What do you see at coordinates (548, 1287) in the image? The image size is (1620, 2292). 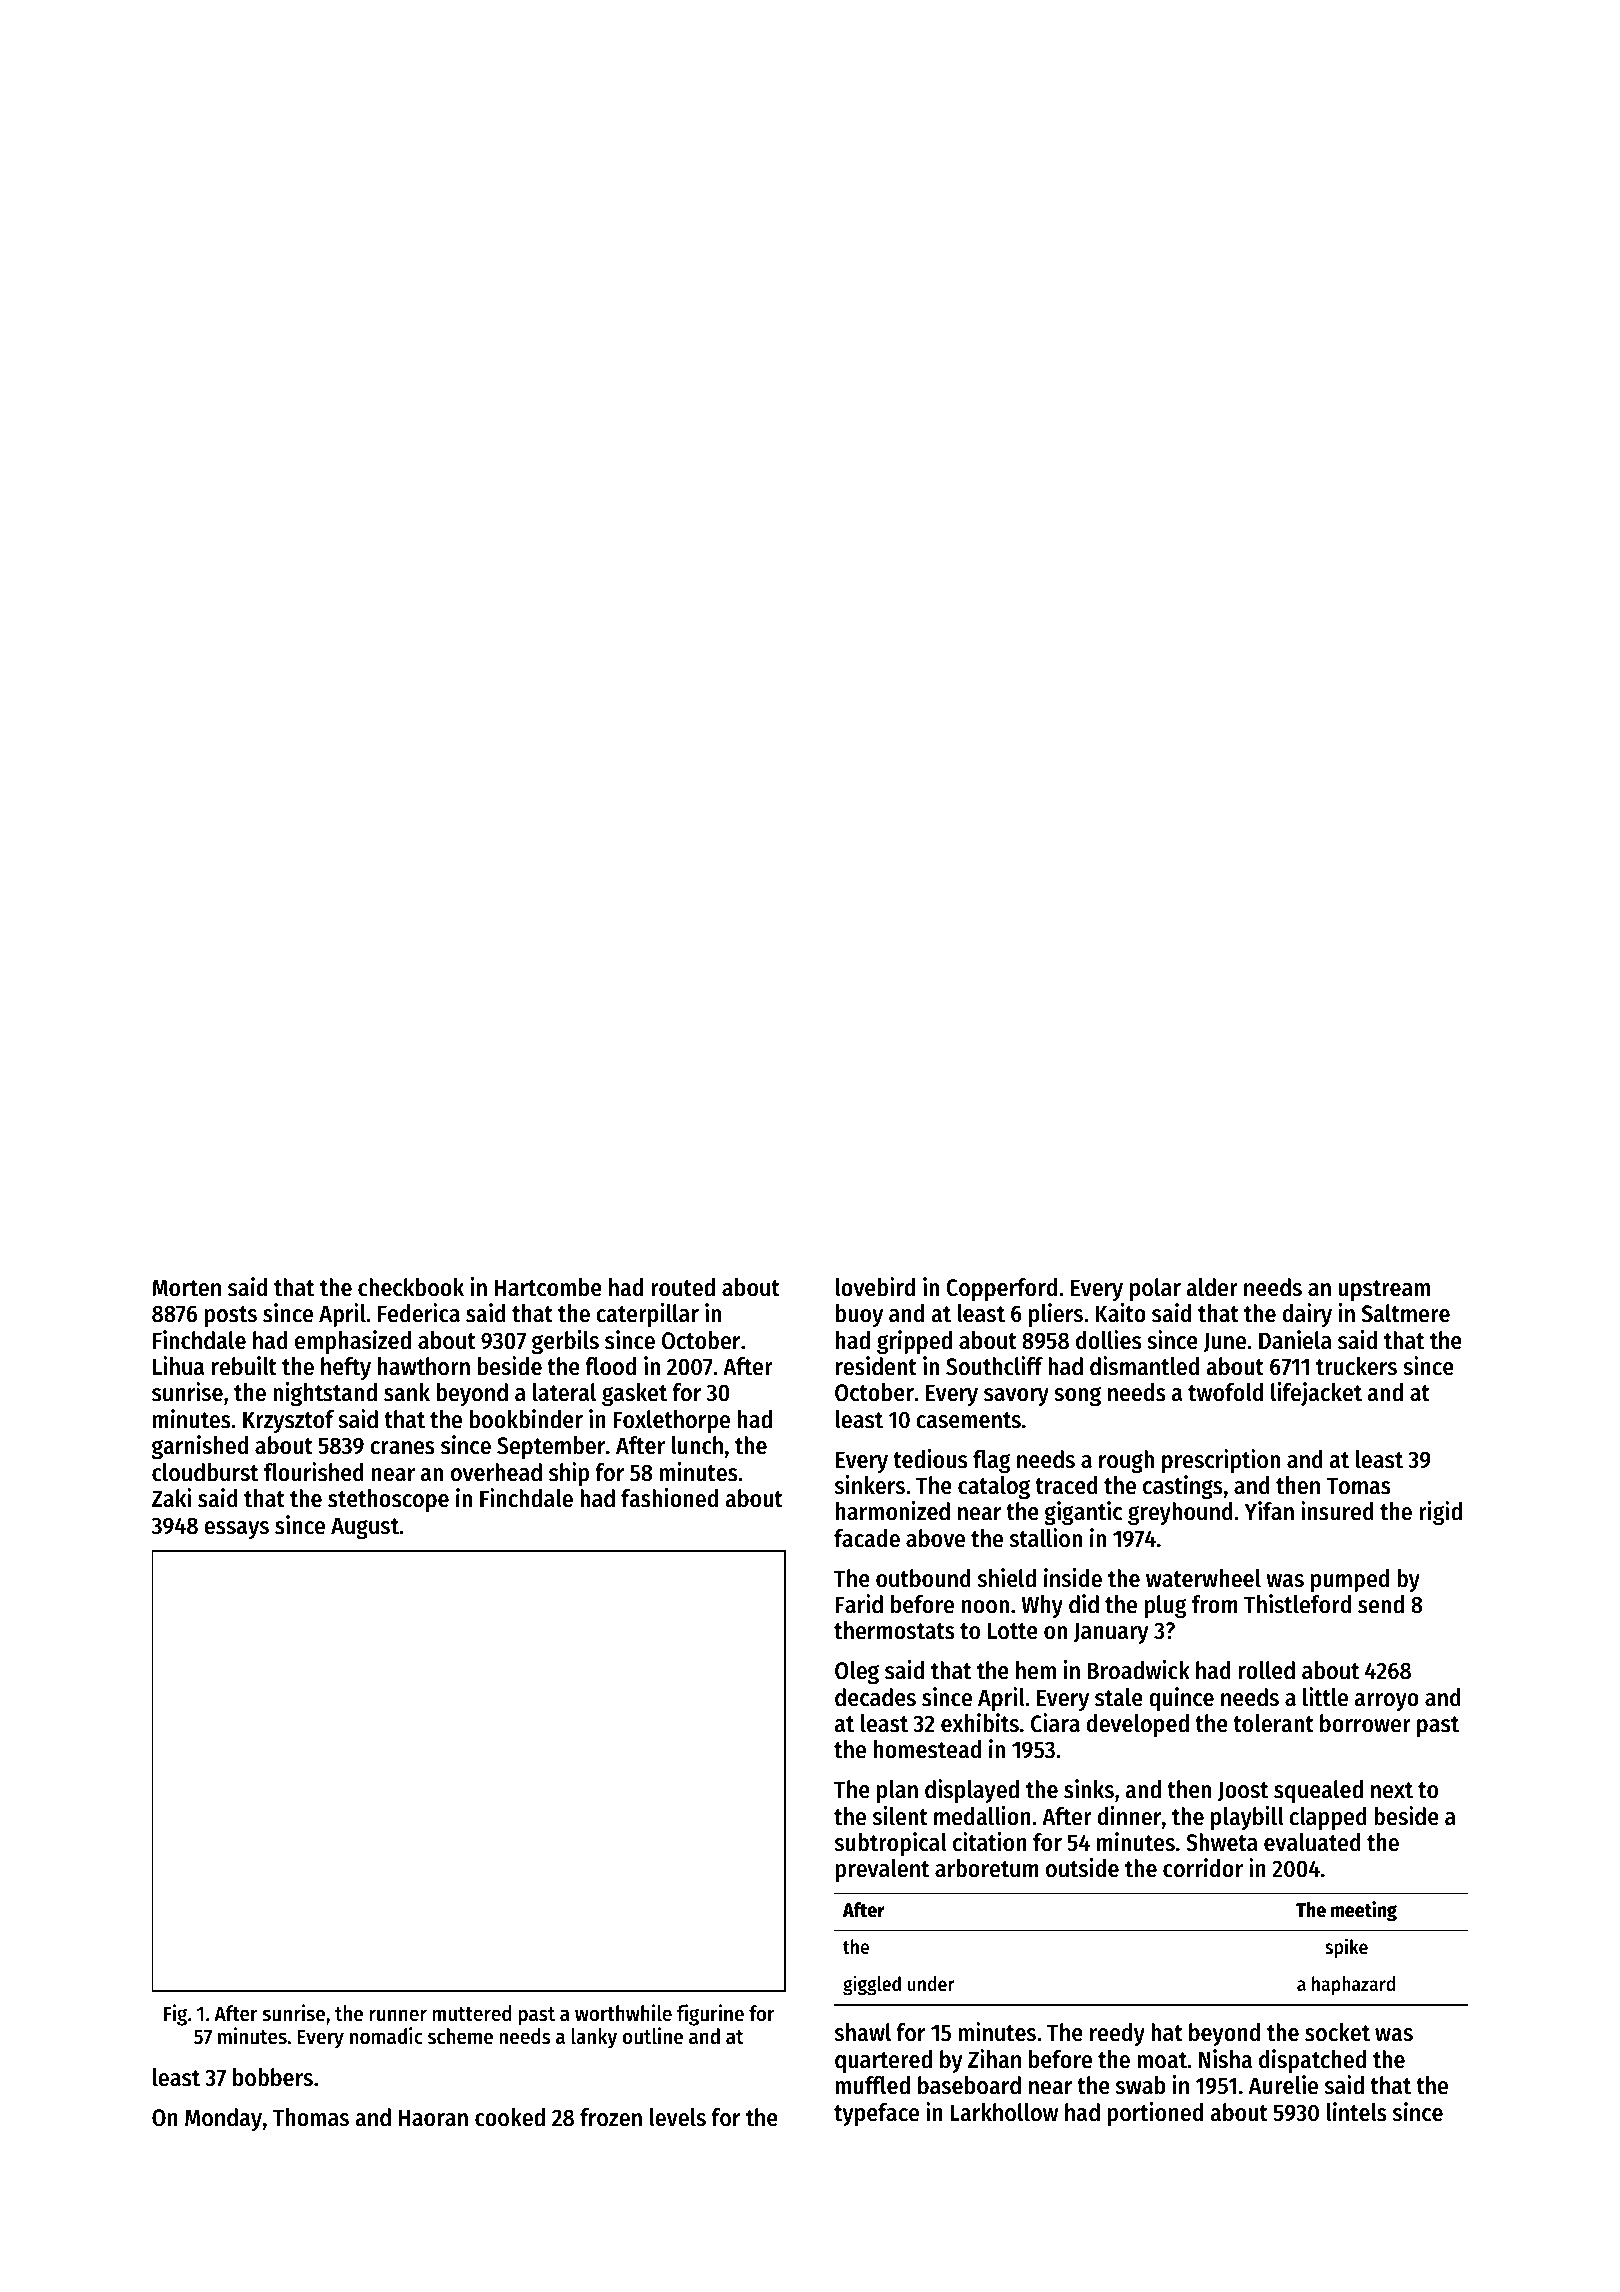 I see `Hartcombe` at bounding box center [548, 1287].
